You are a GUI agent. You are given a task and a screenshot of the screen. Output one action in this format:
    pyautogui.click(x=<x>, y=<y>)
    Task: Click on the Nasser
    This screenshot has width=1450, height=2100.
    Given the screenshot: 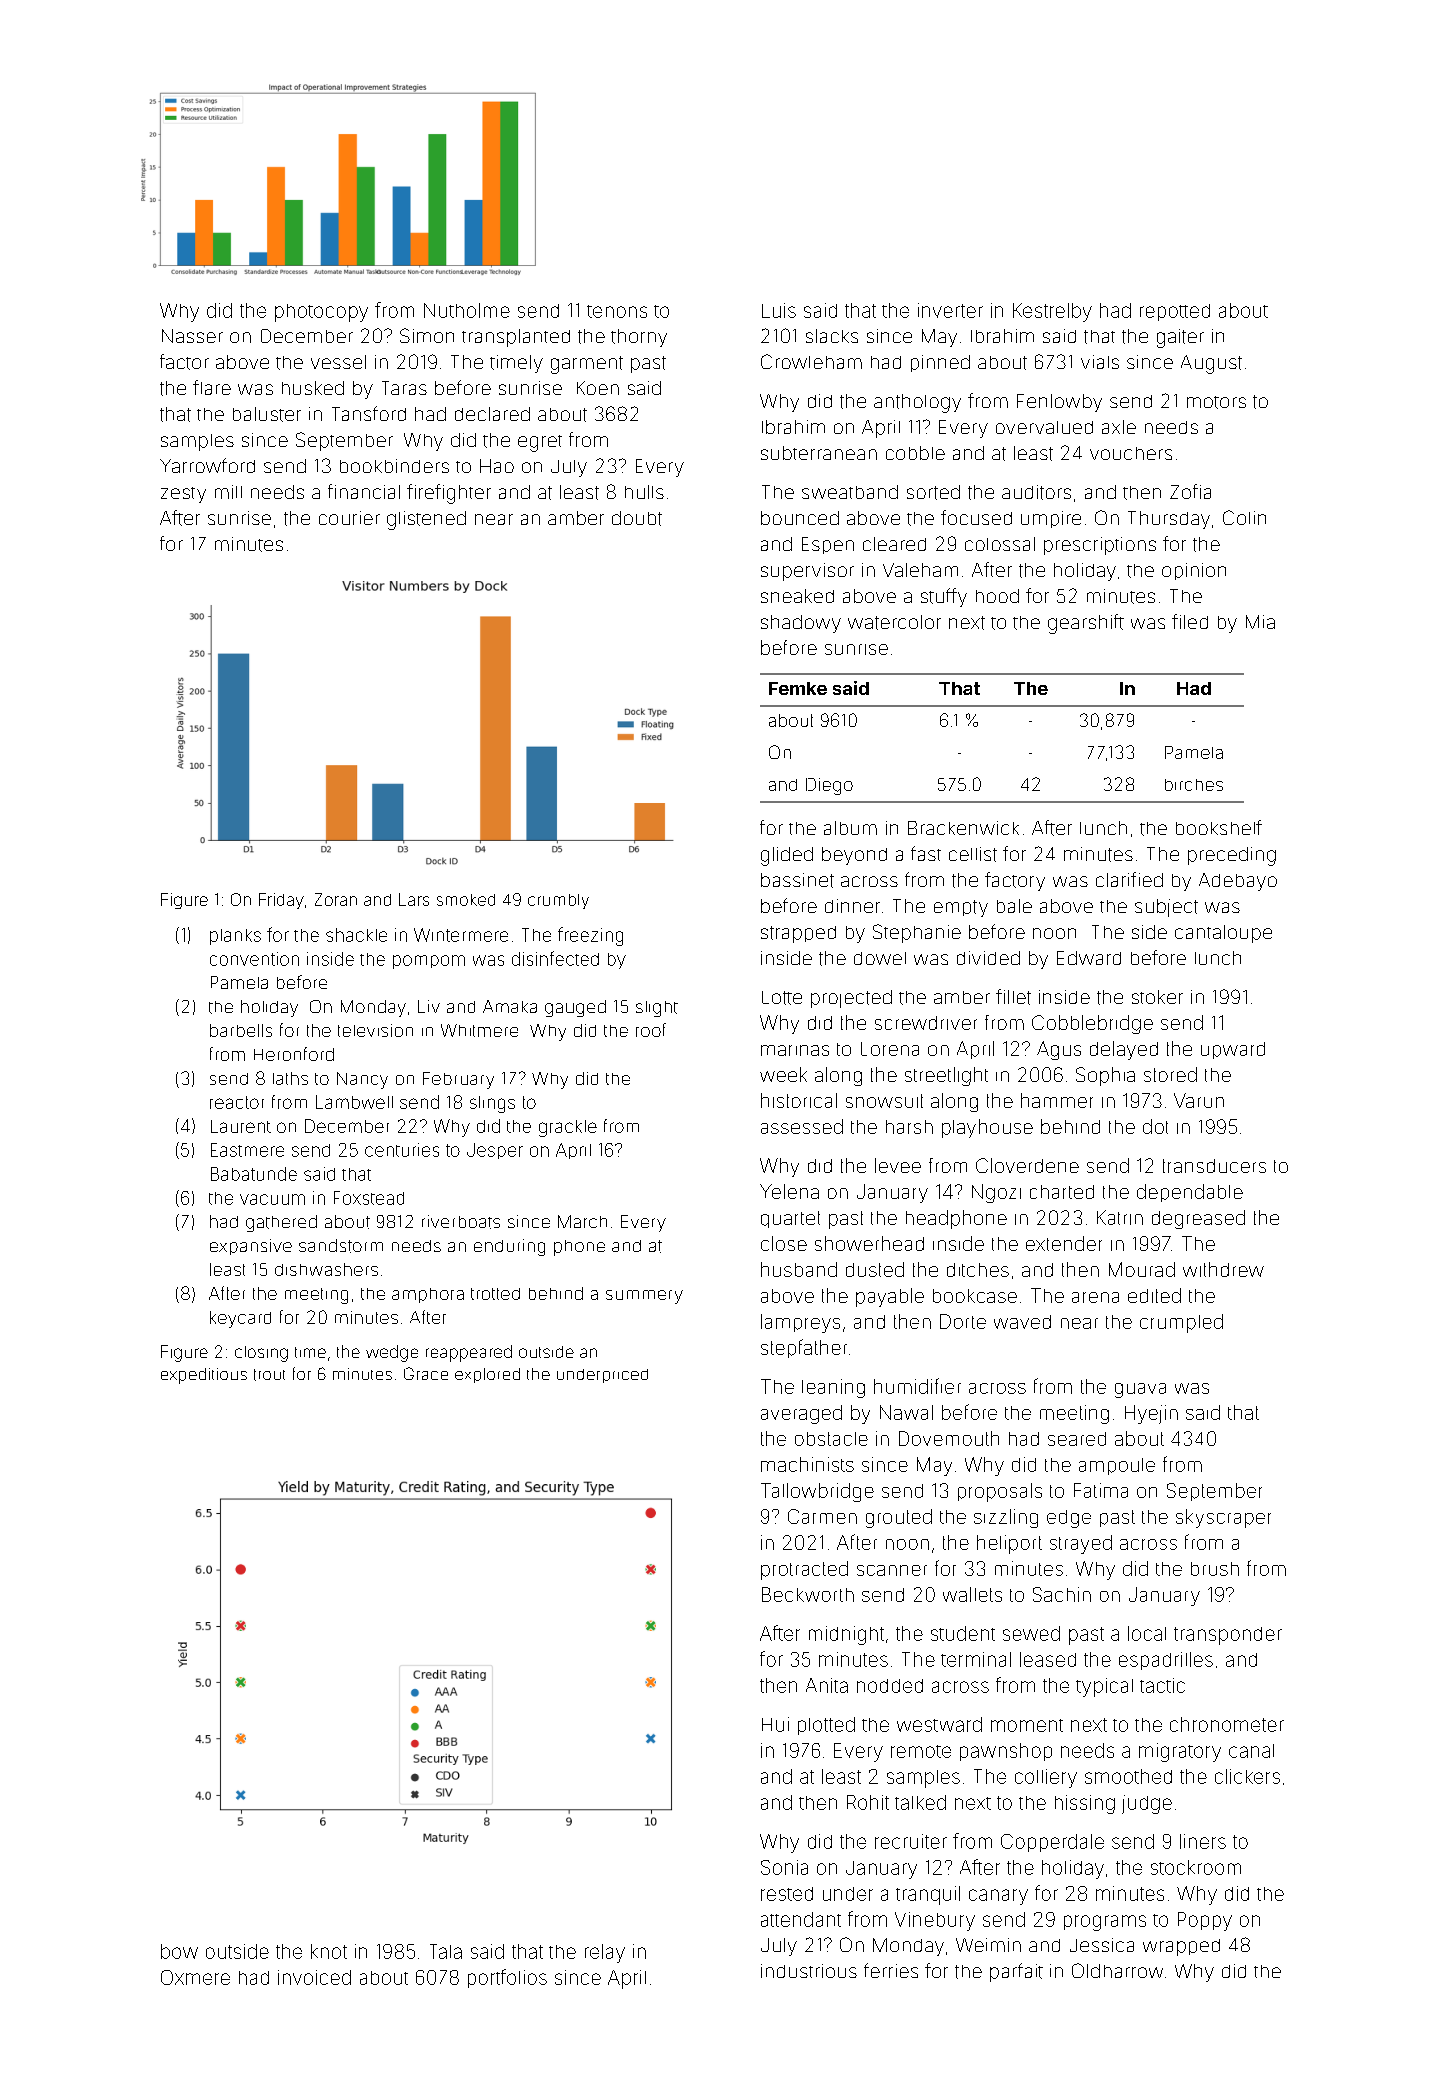 What is the action you would take?
    pyautogui.click(x=192, y=336)
